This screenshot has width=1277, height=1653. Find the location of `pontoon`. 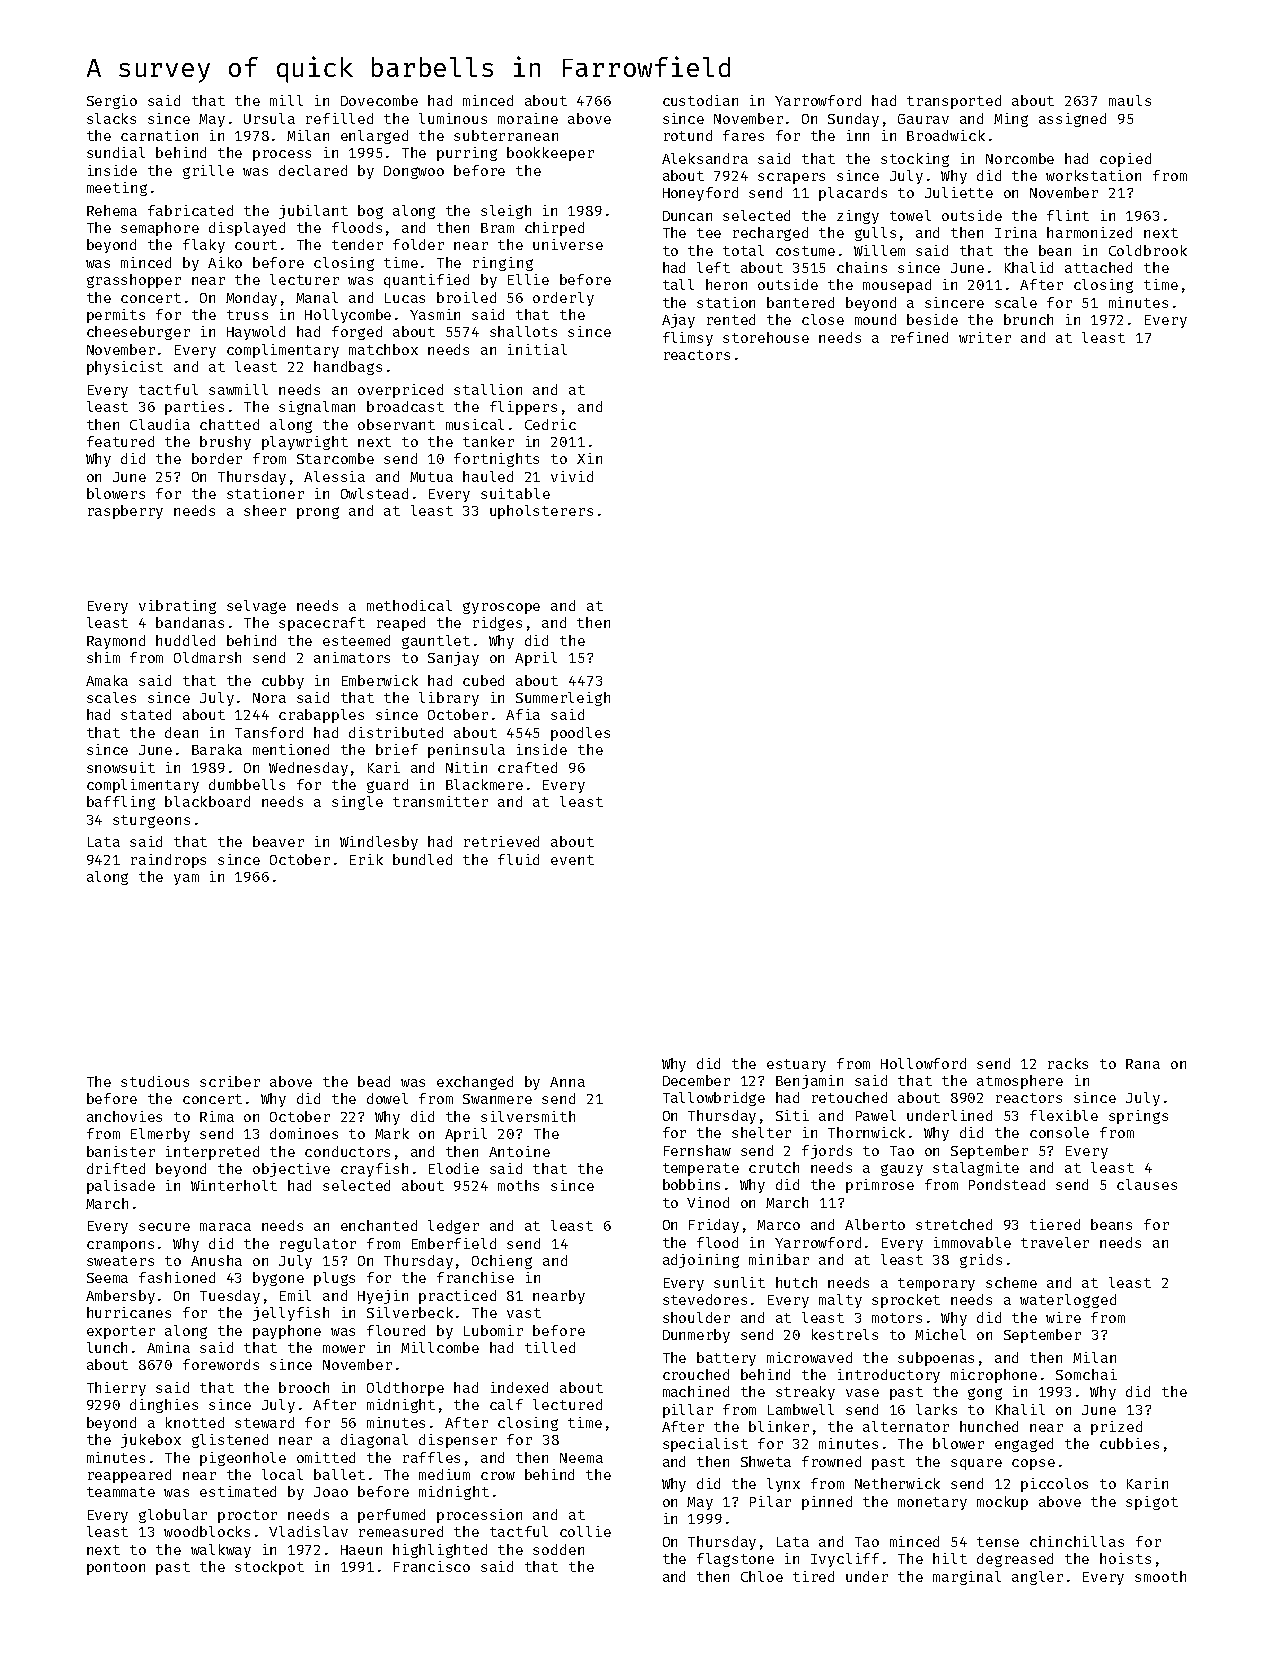

pontoon is located at coordinates (116, 1568).
